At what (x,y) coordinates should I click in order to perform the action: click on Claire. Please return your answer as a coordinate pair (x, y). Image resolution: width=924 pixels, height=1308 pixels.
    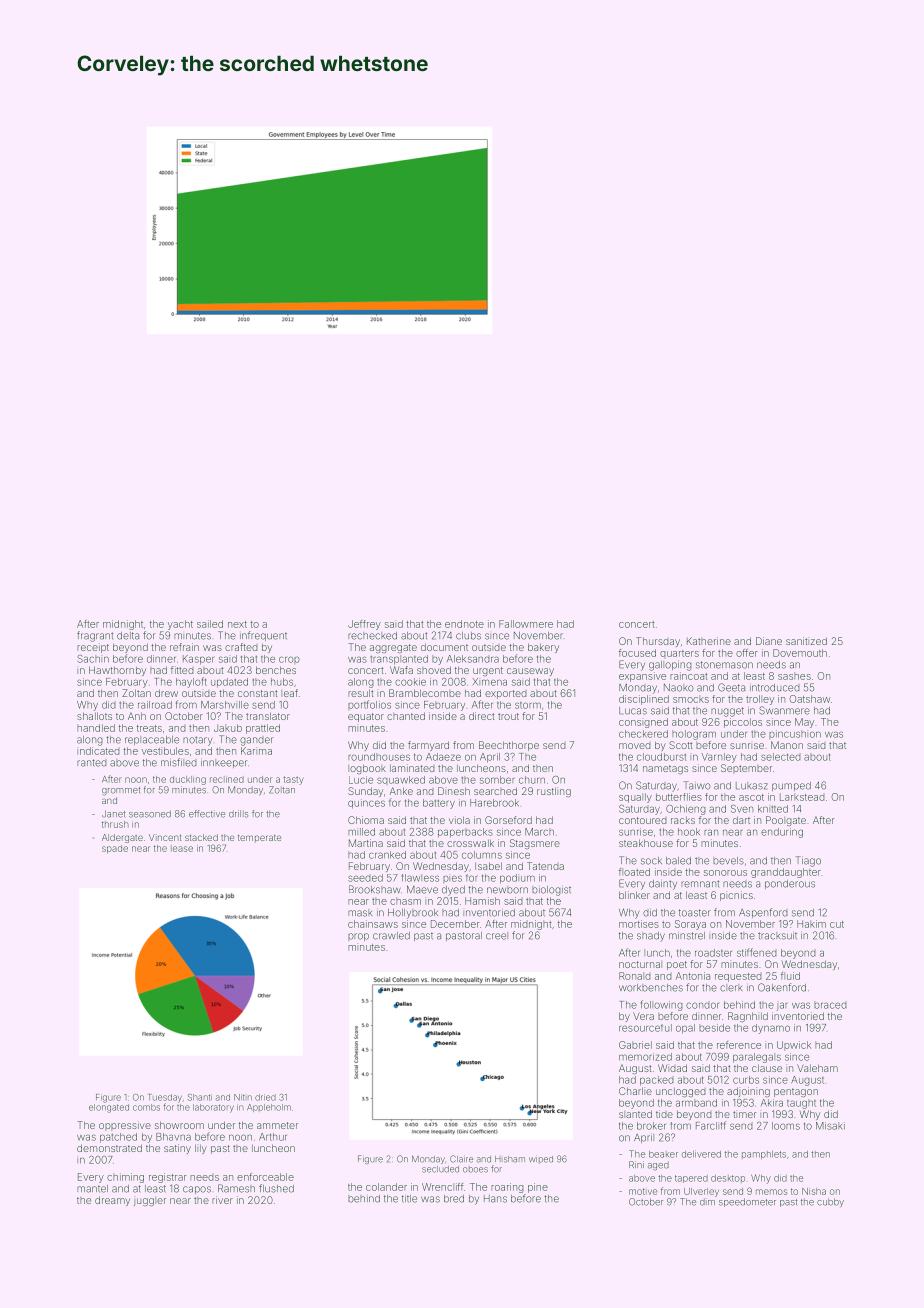
    Looking at the image, I should click on (461, 1159).
